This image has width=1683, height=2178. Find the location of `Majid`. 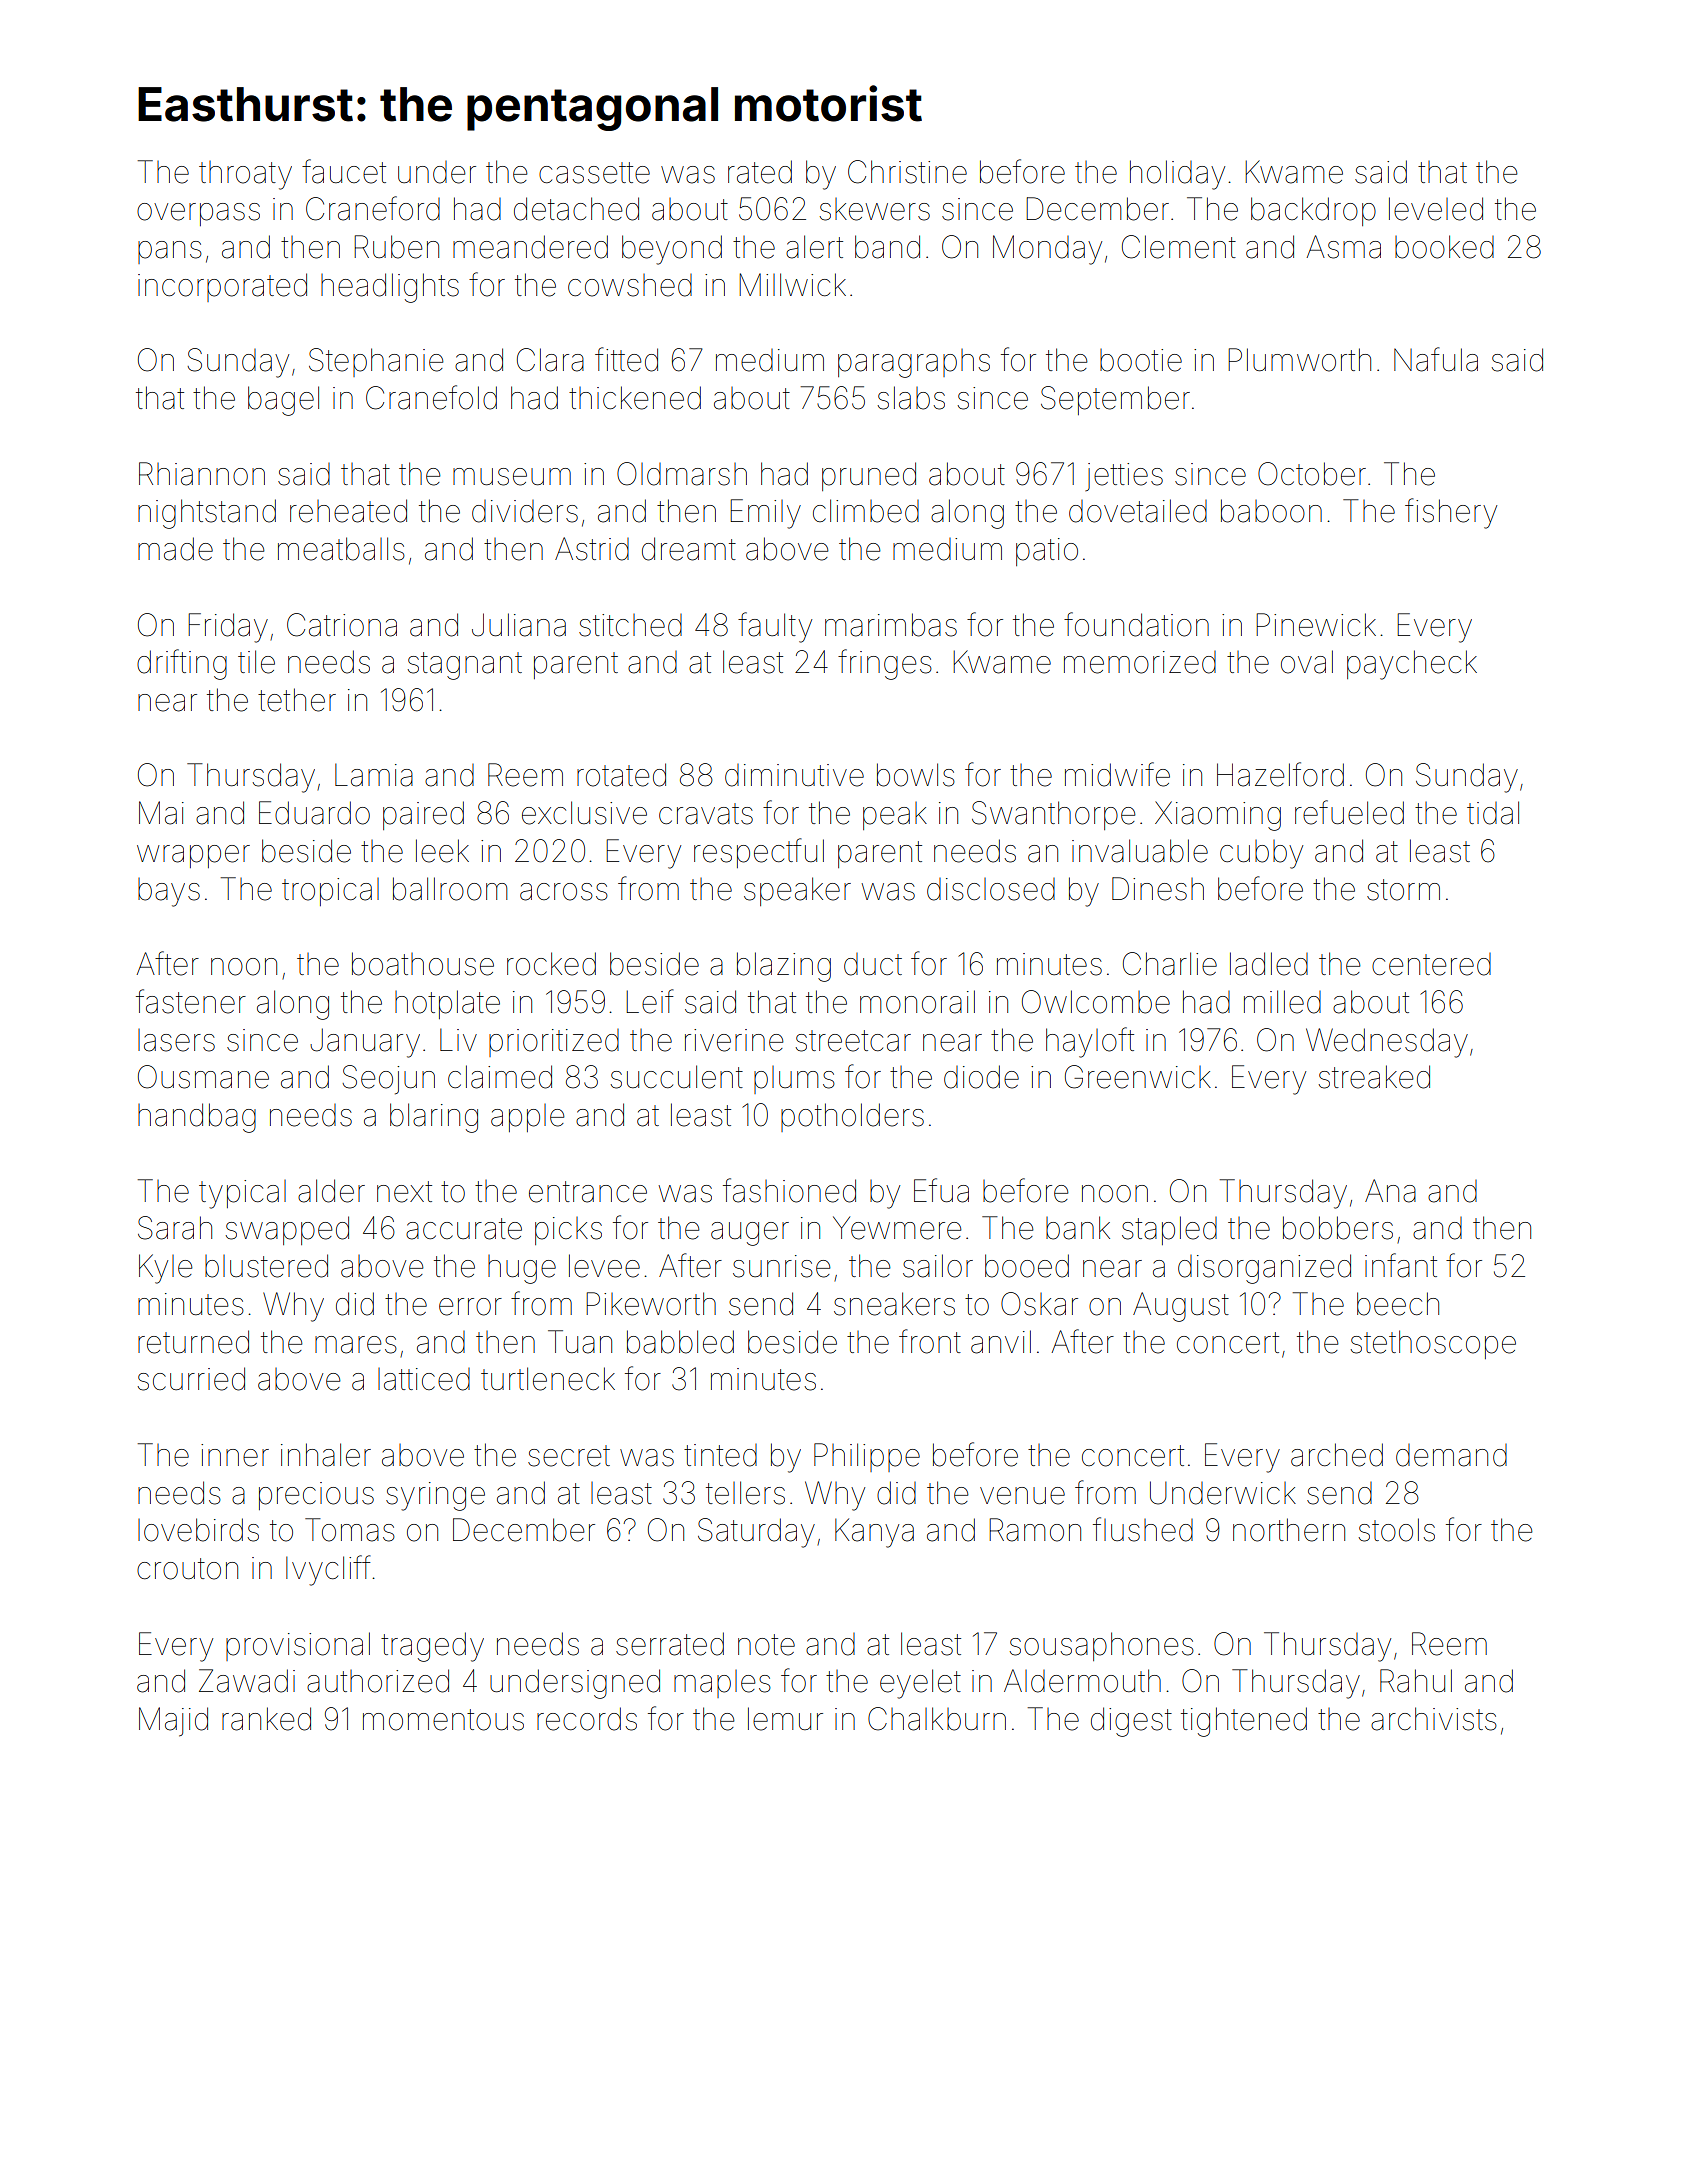

Majid is located at coordinates (173, 1722).
